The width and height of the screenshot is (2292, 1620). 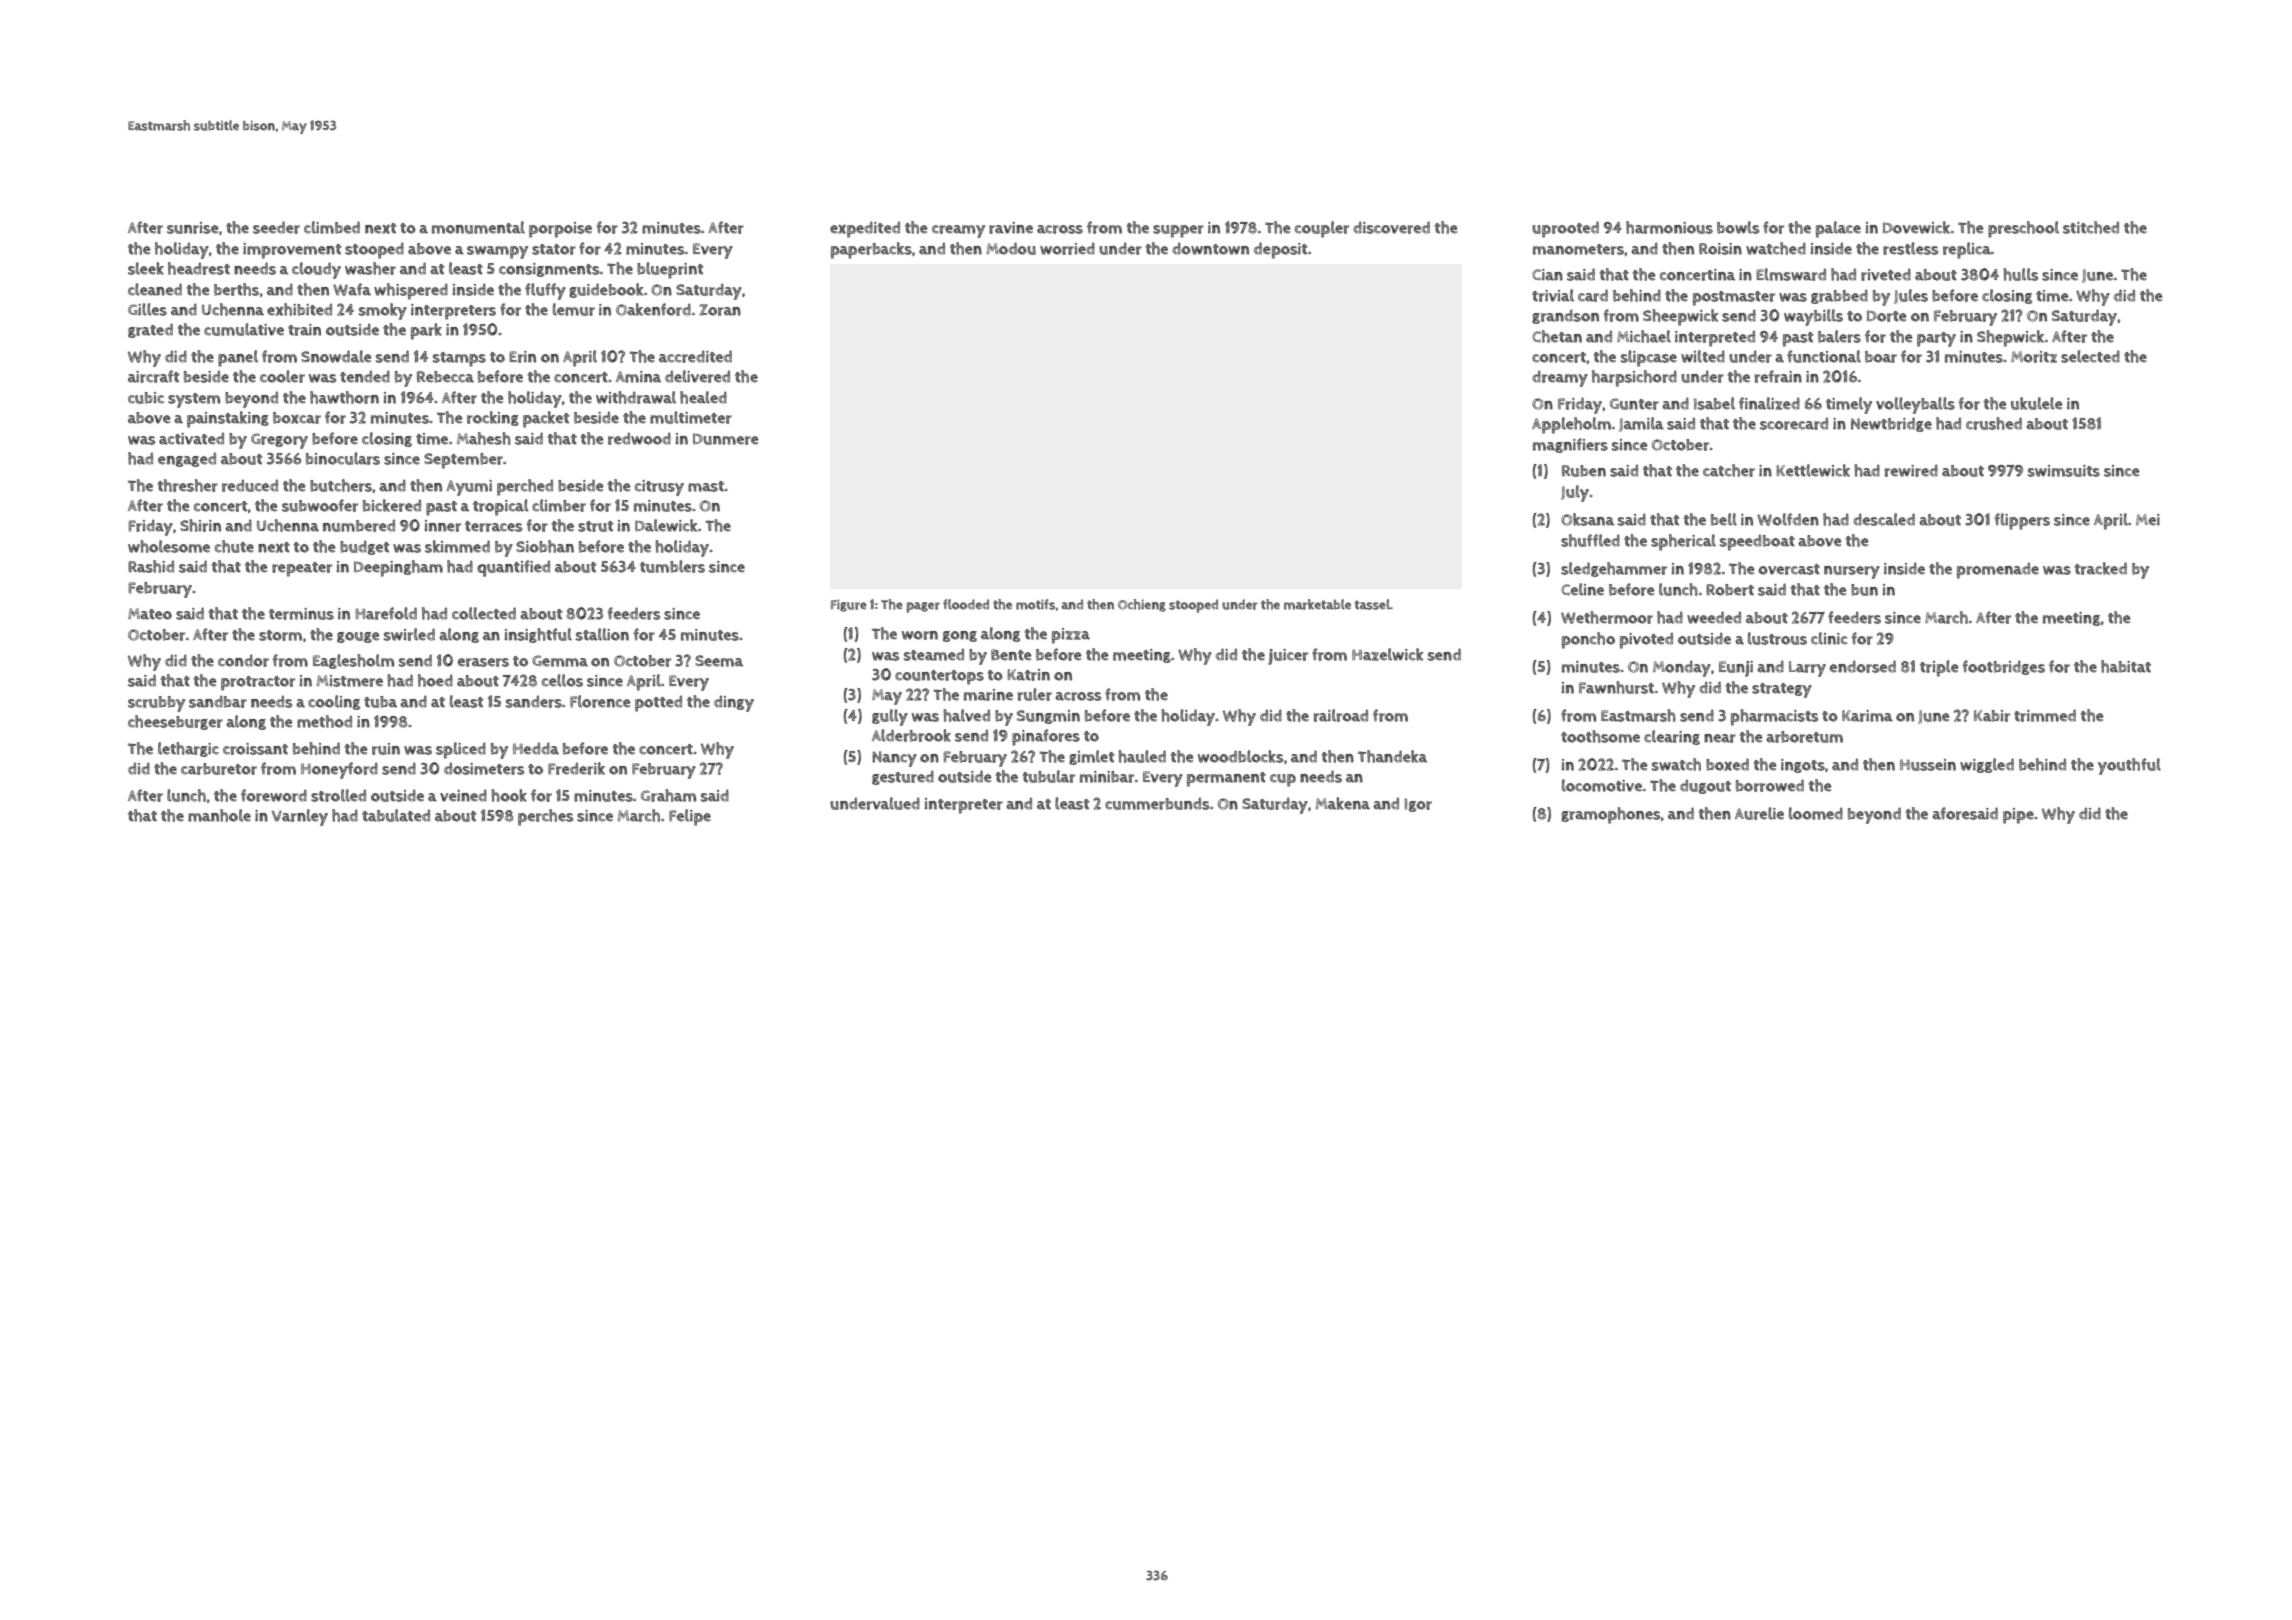 I want to click on magnifiers, so click(x=1570, y=445).
